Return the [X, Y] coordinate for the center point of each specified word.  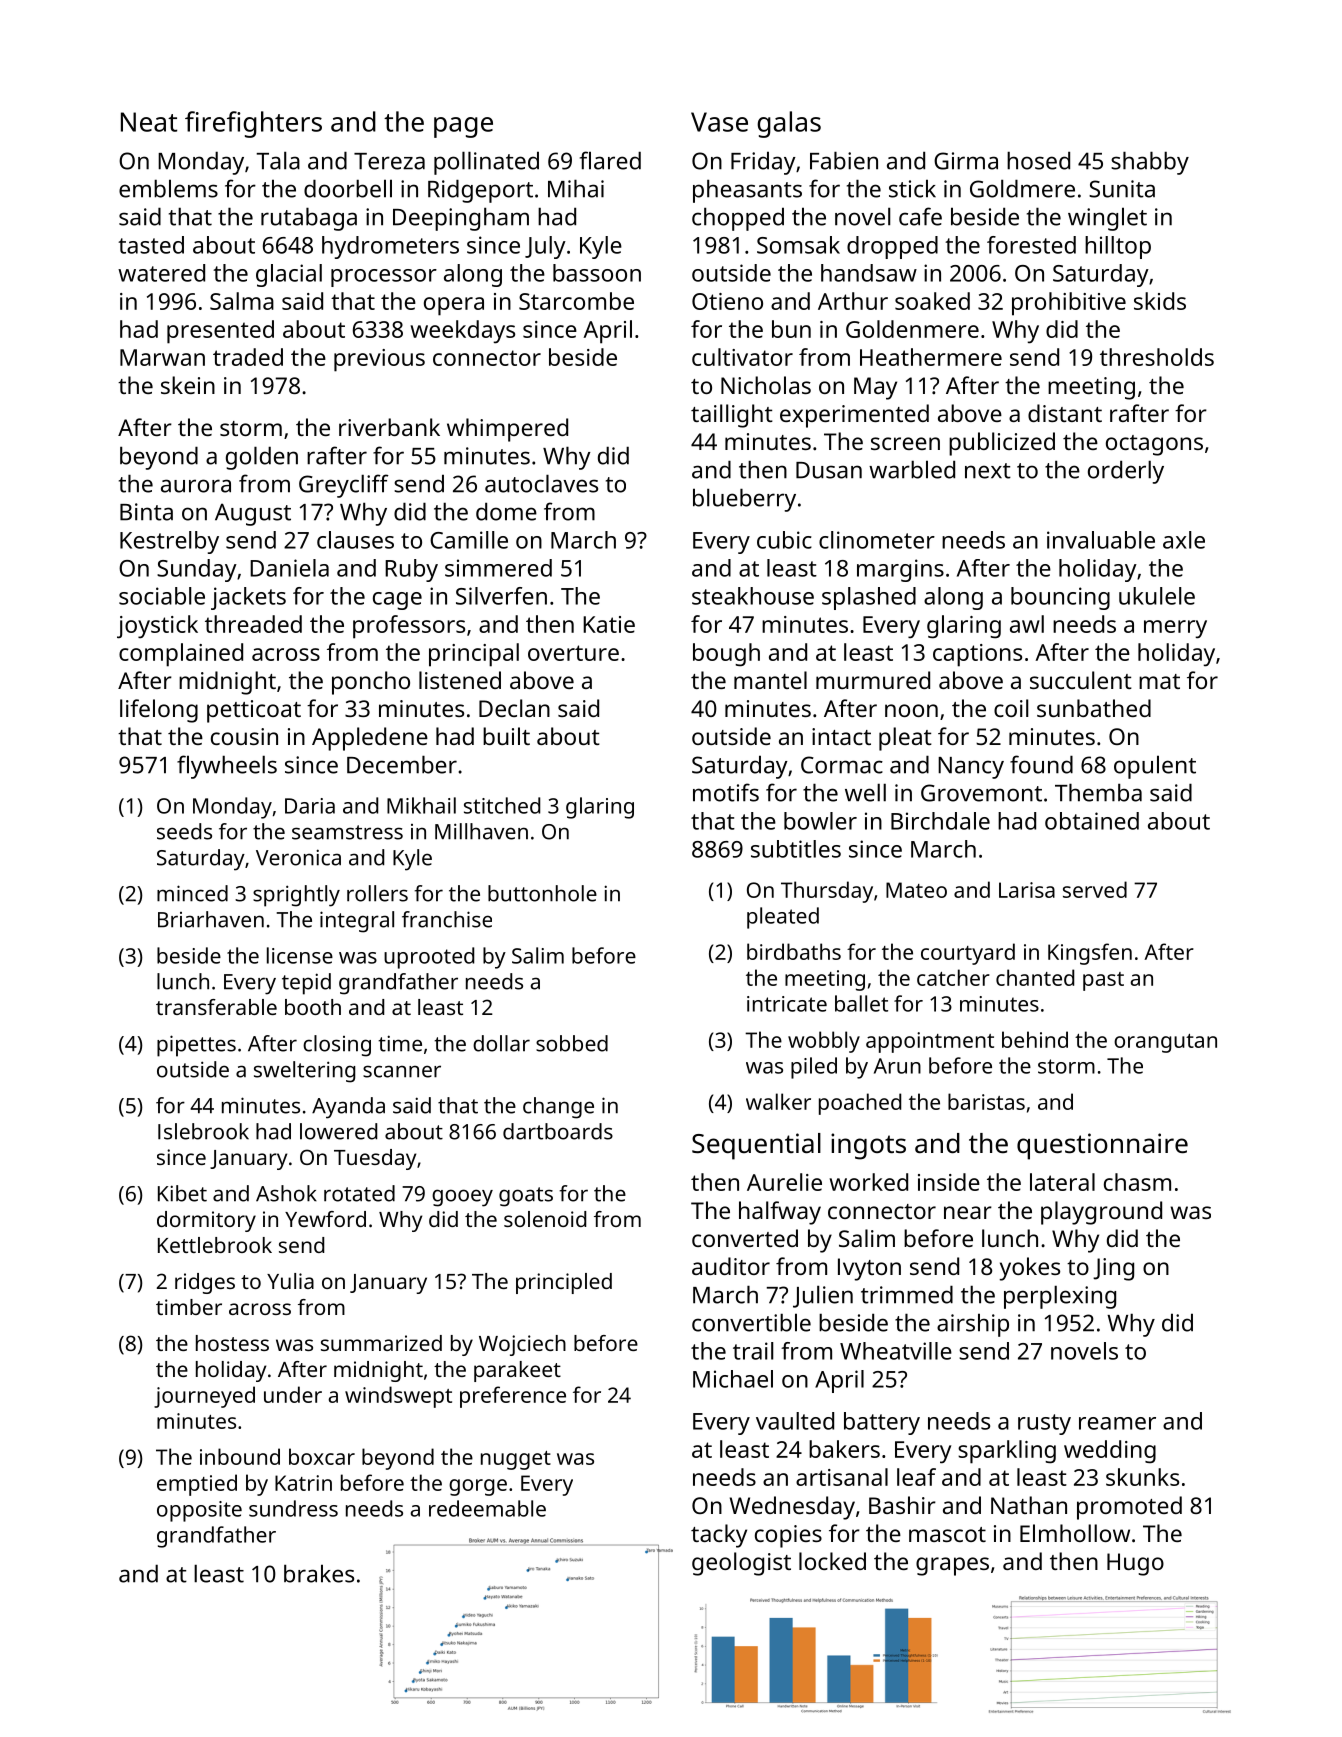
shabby [1150, 163]
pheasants [747, 191]
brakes [319, 1573]
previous [379, 360]
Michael [733, 1379]
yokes [1029, 1269]
